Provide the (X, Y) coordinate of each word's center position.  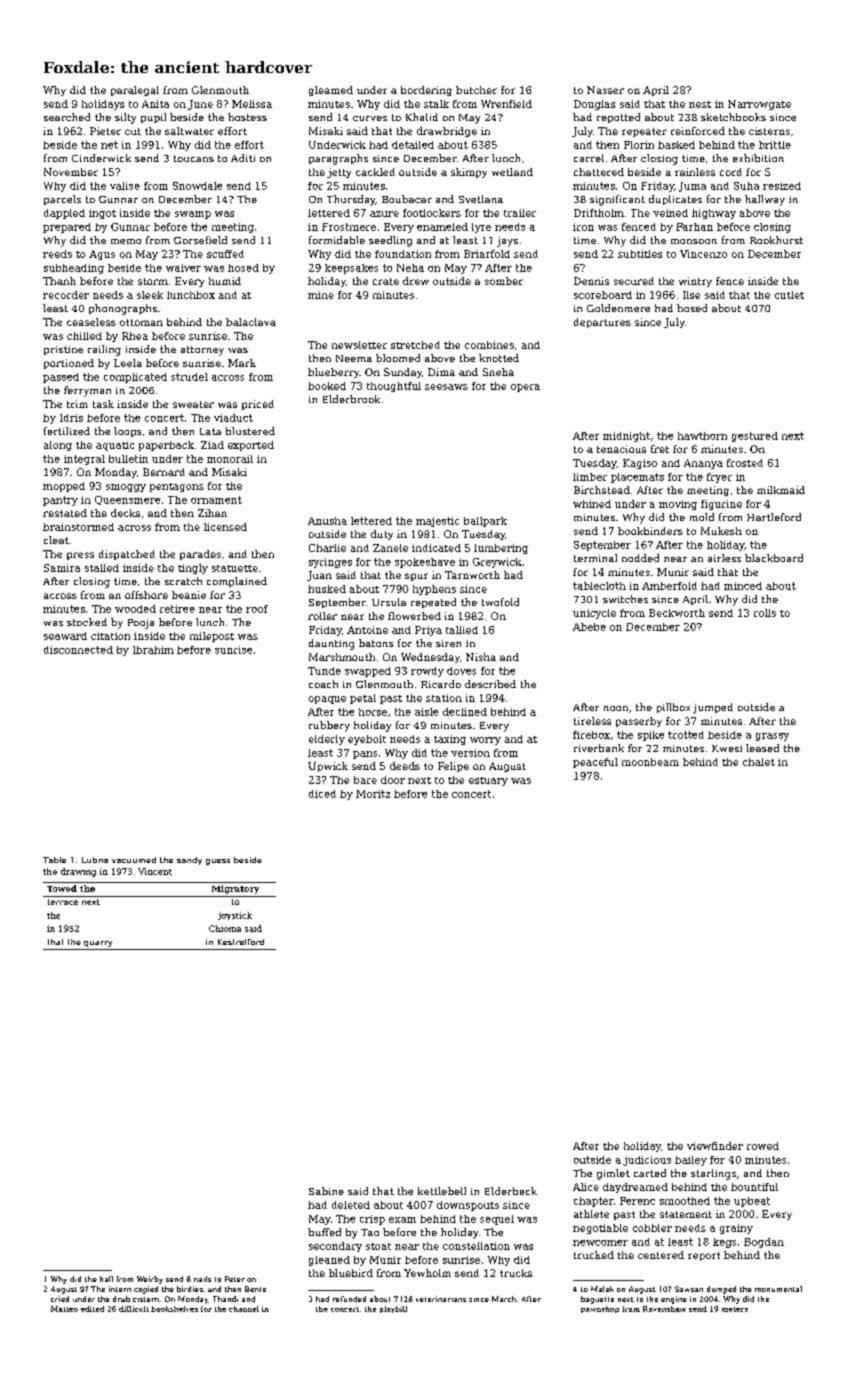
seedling (390, 241)
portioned (69, 364)
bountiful (754, 1187)
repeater (644, 132)
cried (60, 1299)
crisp (372, 1220)
